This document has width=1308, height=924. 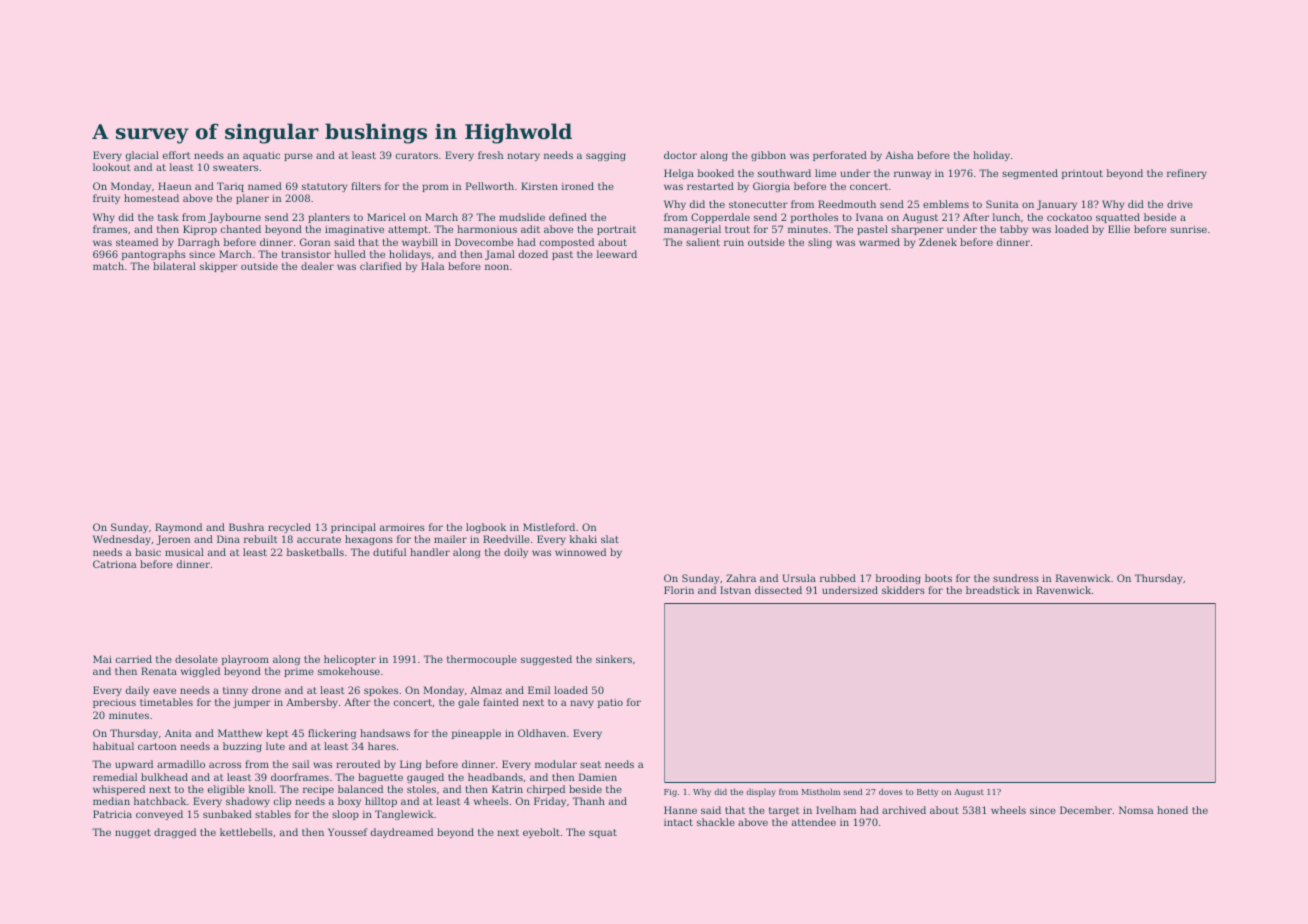 I want to click on breadstick, so click(x=993, y=590).
